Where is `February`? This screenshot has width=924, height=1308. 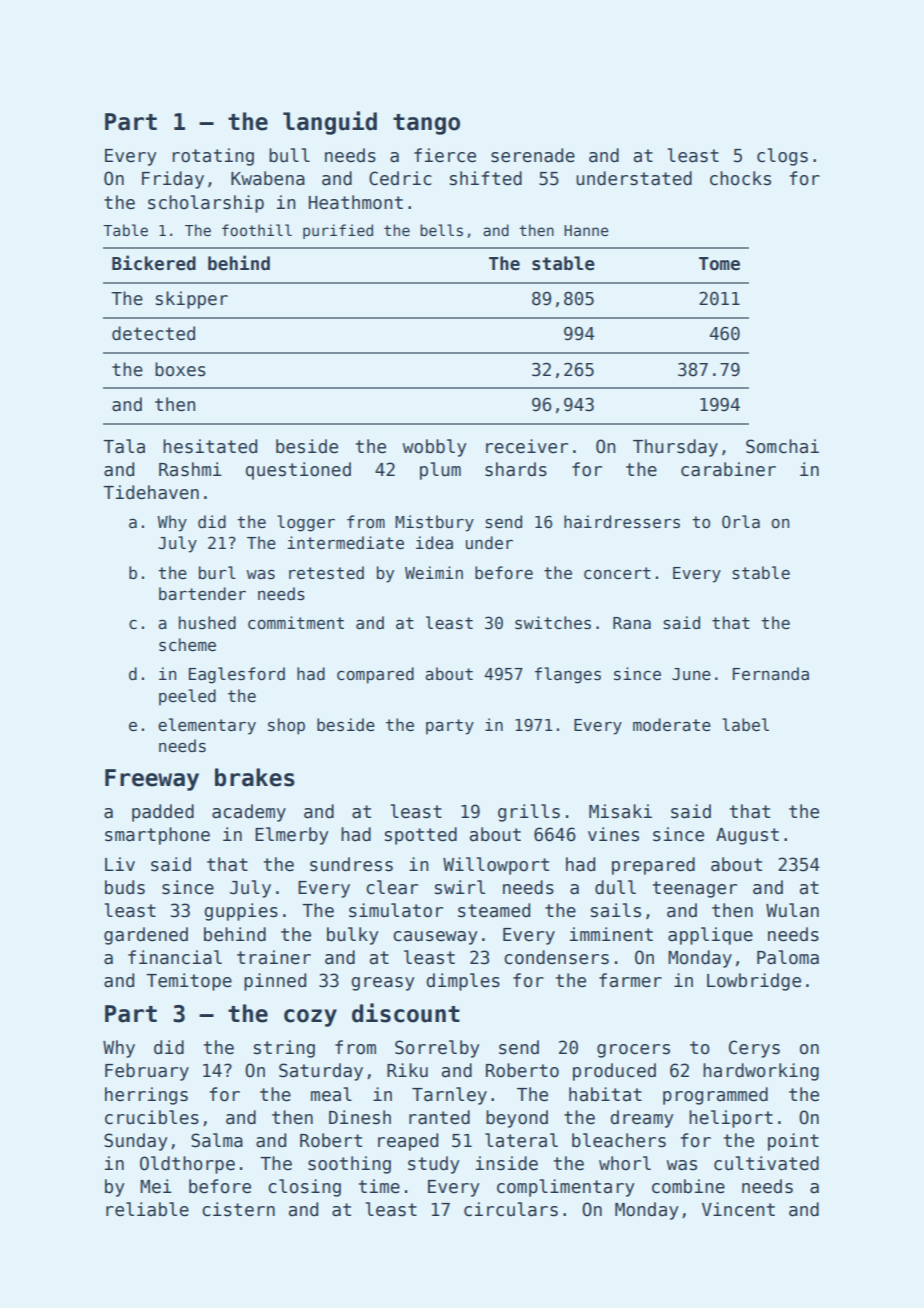
February is located at coordinates (147, 1072).
